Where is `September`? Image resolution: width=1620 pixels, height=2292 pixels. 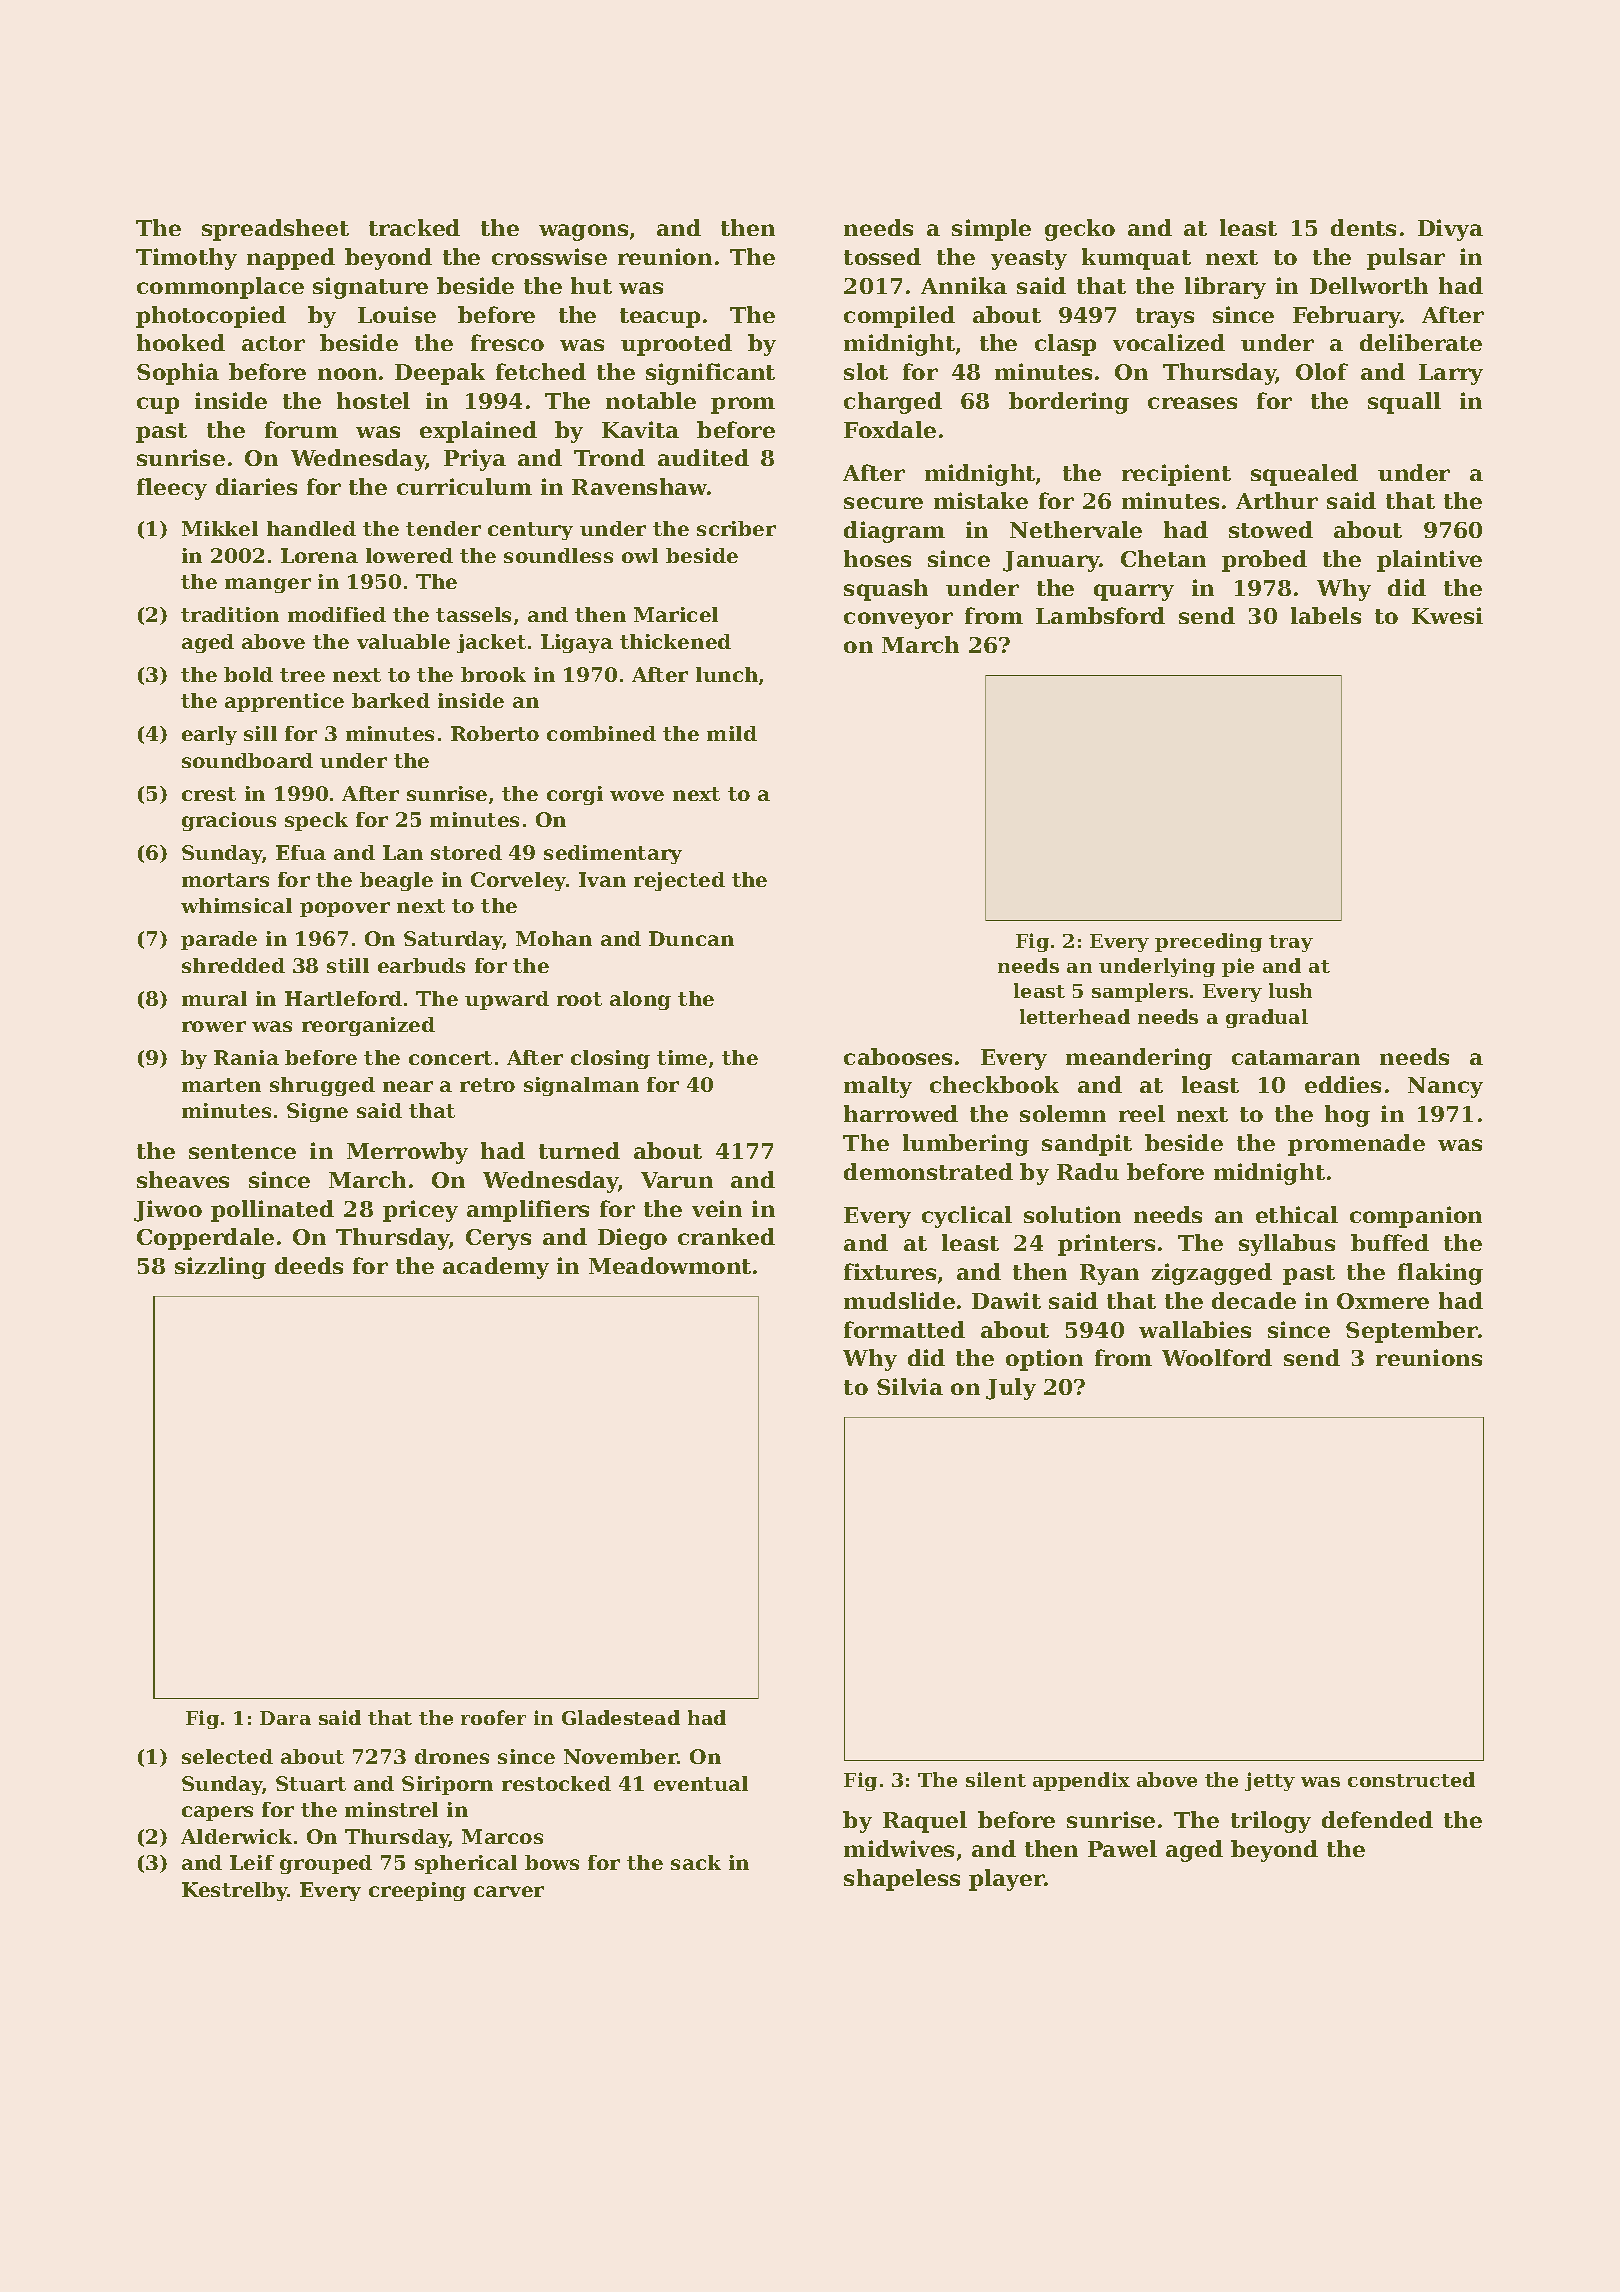
September is located at coordinates (1412, 1332).
